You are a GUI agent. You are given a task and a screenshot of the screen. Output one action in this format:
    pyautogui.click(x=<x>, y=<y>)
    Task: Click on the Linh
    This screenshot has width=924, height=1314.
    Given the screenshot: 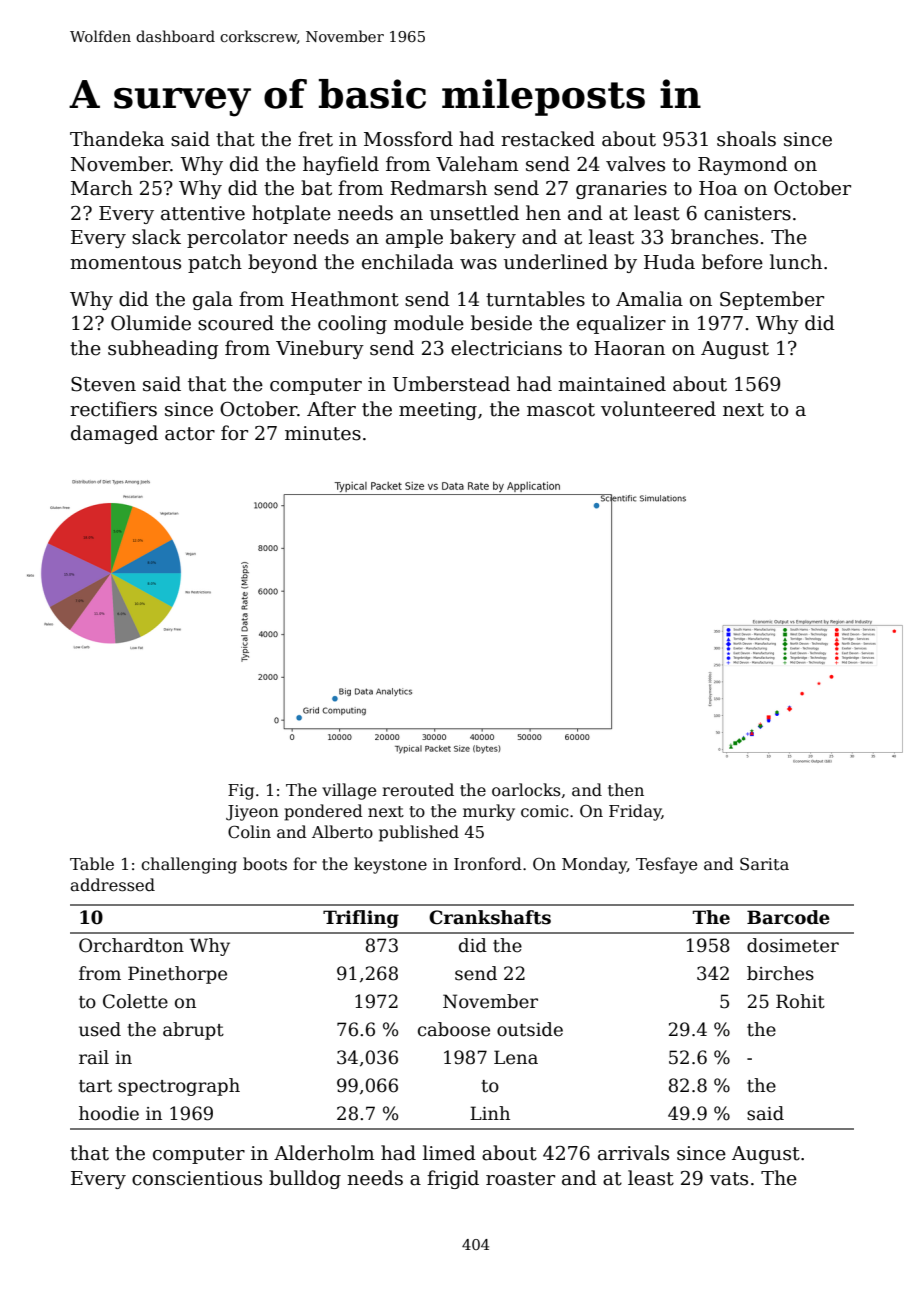 What is the action you would take?
    pyautogui.click(x=490, y=1113)
